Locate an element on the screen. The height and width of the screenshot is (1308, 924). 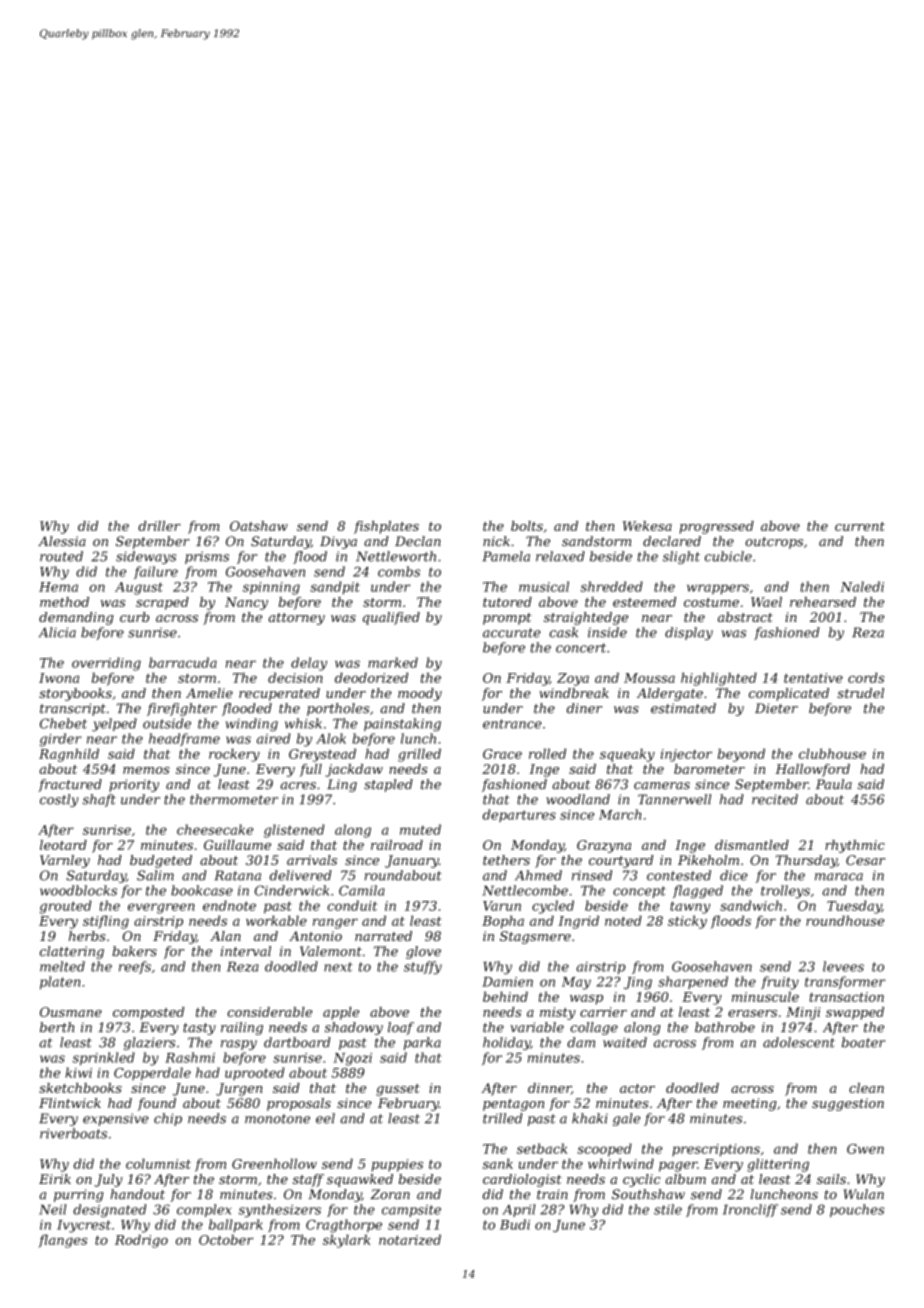
priority is located at coordinates (134, 785).
